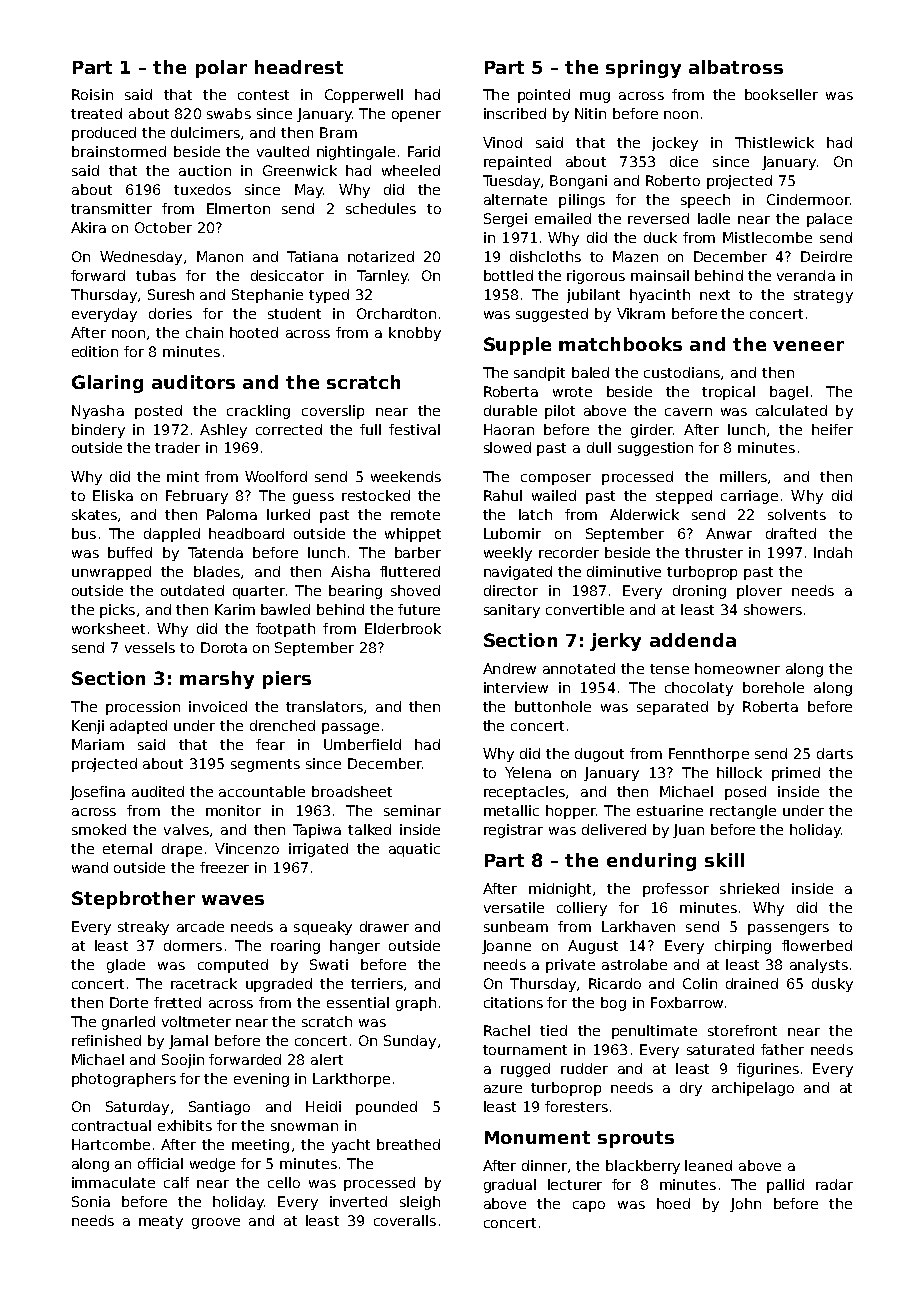 This page has width=924, height=1308. What do you see at coordinates (161, 1222) in the page?
I see `meaty` at bounding box center [161, 1222].
